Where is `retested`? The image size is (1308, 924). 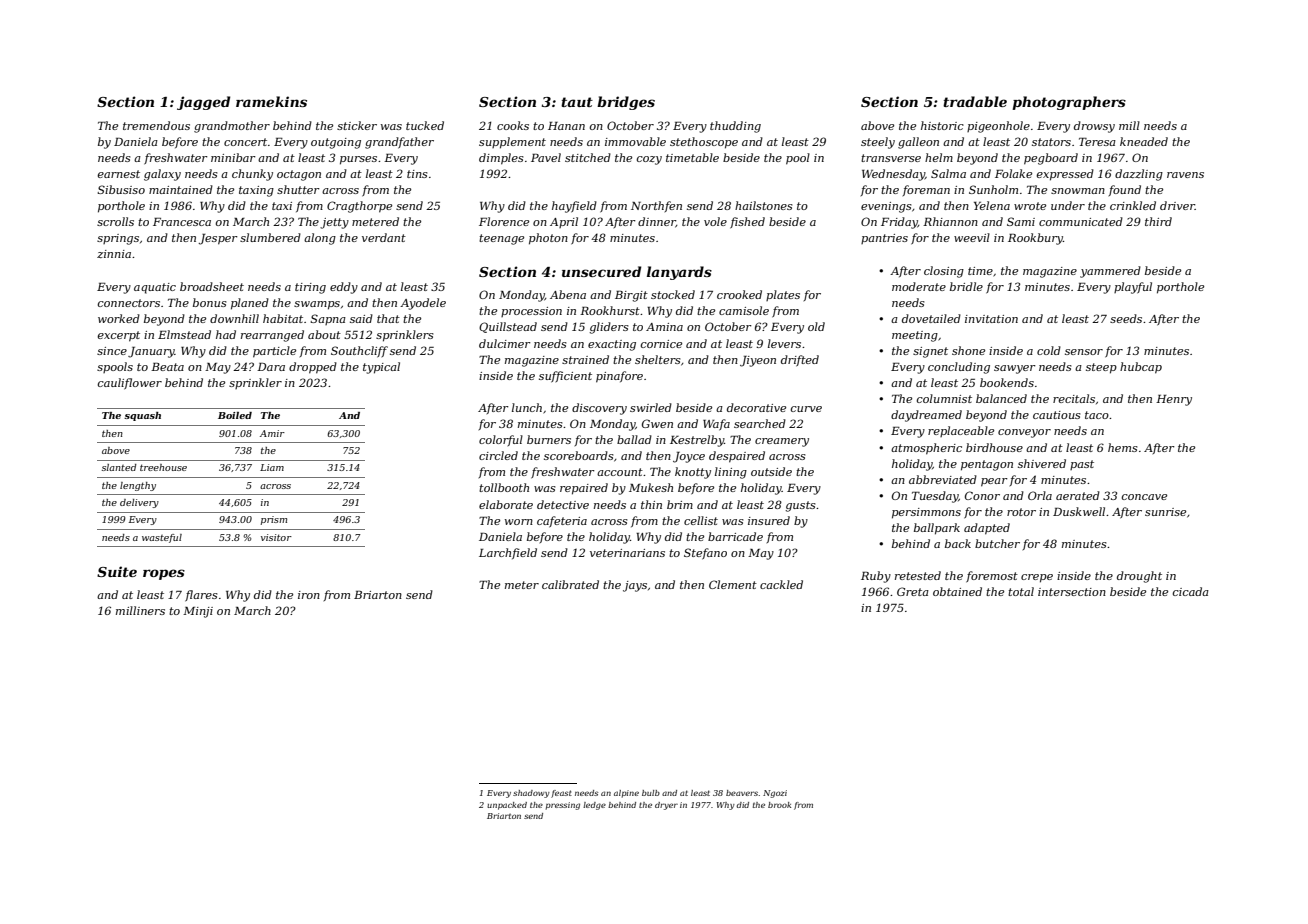
retested is located at coordinates (918, 575).
